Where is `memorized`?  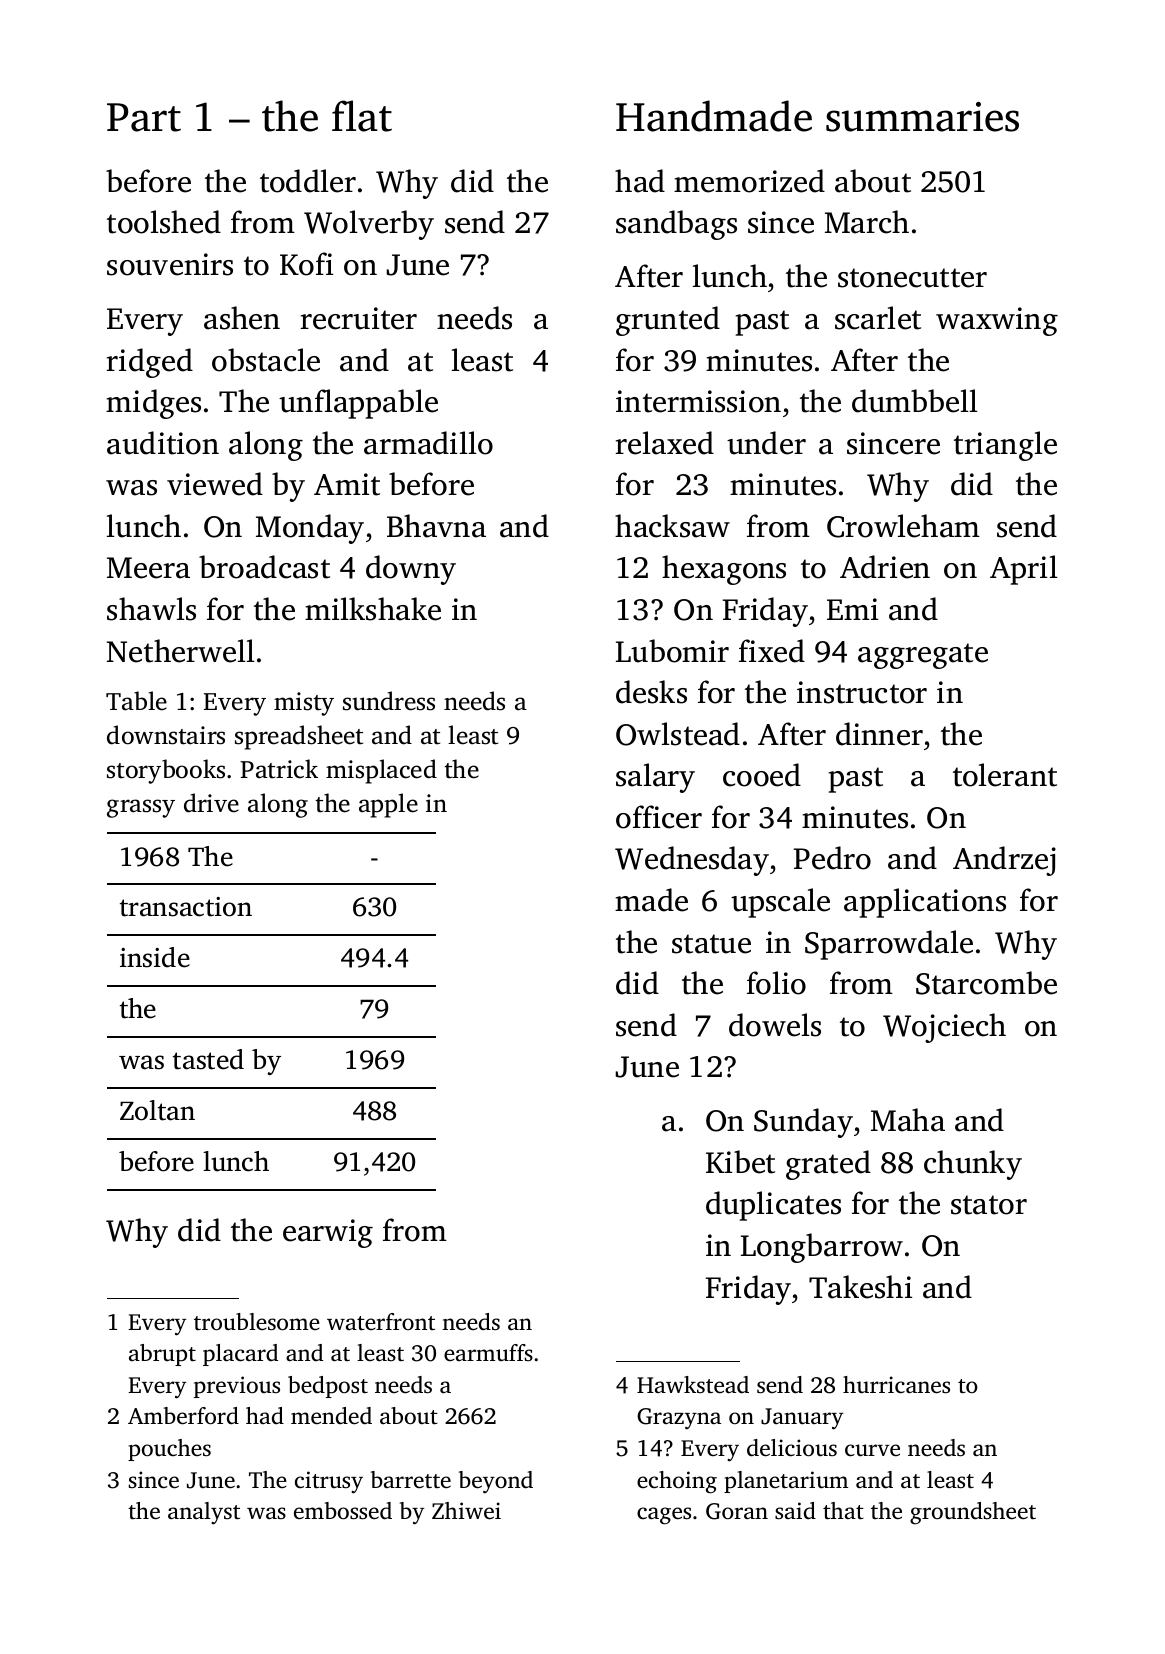
memorized is located at coordinates (749, 181).
